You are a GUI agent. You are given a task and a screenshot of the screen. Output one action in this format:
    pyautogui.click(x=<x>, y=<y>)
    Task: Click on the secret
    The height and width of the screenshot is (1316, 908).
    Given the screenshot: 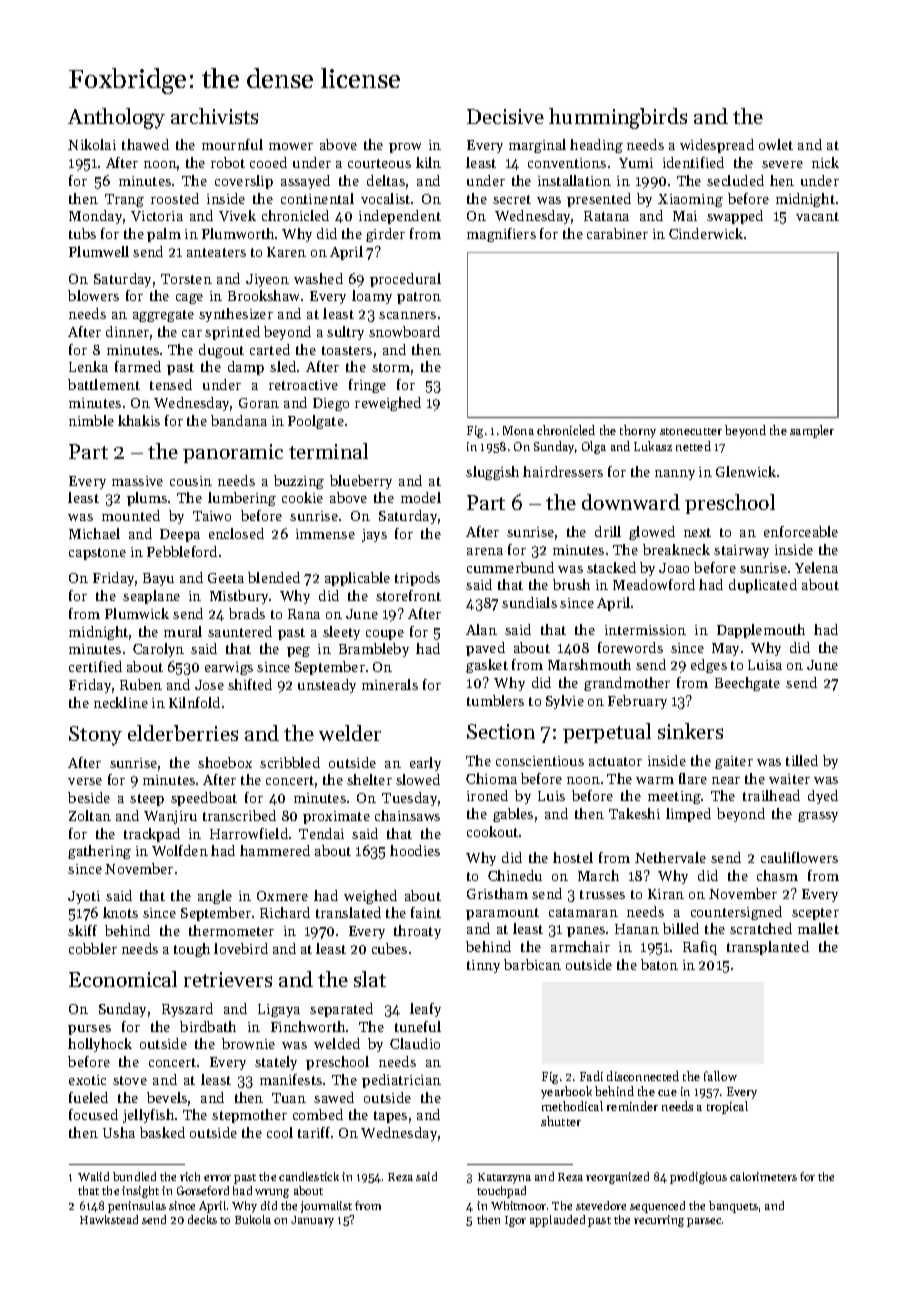 What is the action you would take?
    pyautogui.click(x=512, y=199)
